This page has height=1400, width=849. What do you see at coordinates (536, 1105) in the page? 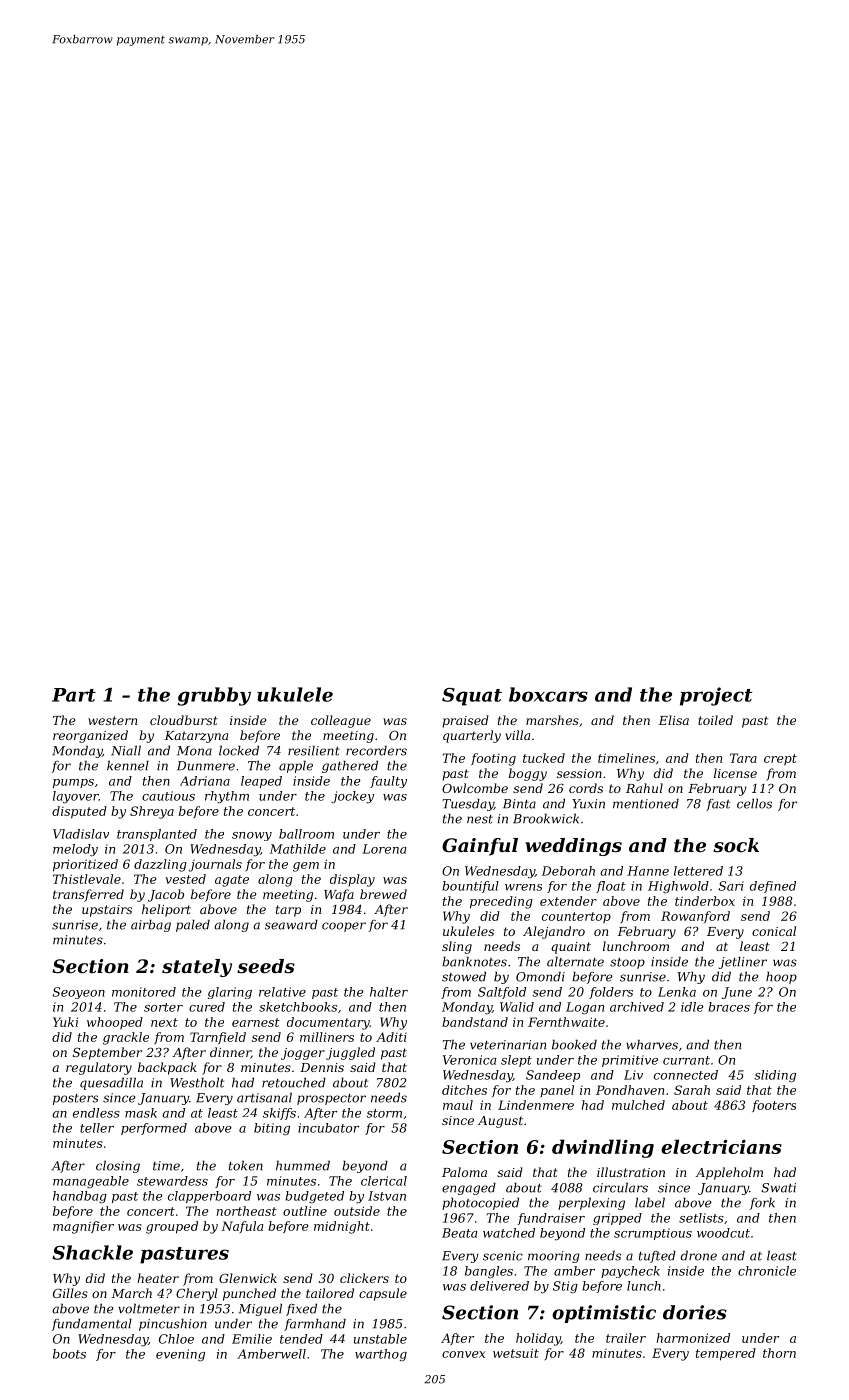
I see `Lindenmere` at bounding box center [536, 1105].
